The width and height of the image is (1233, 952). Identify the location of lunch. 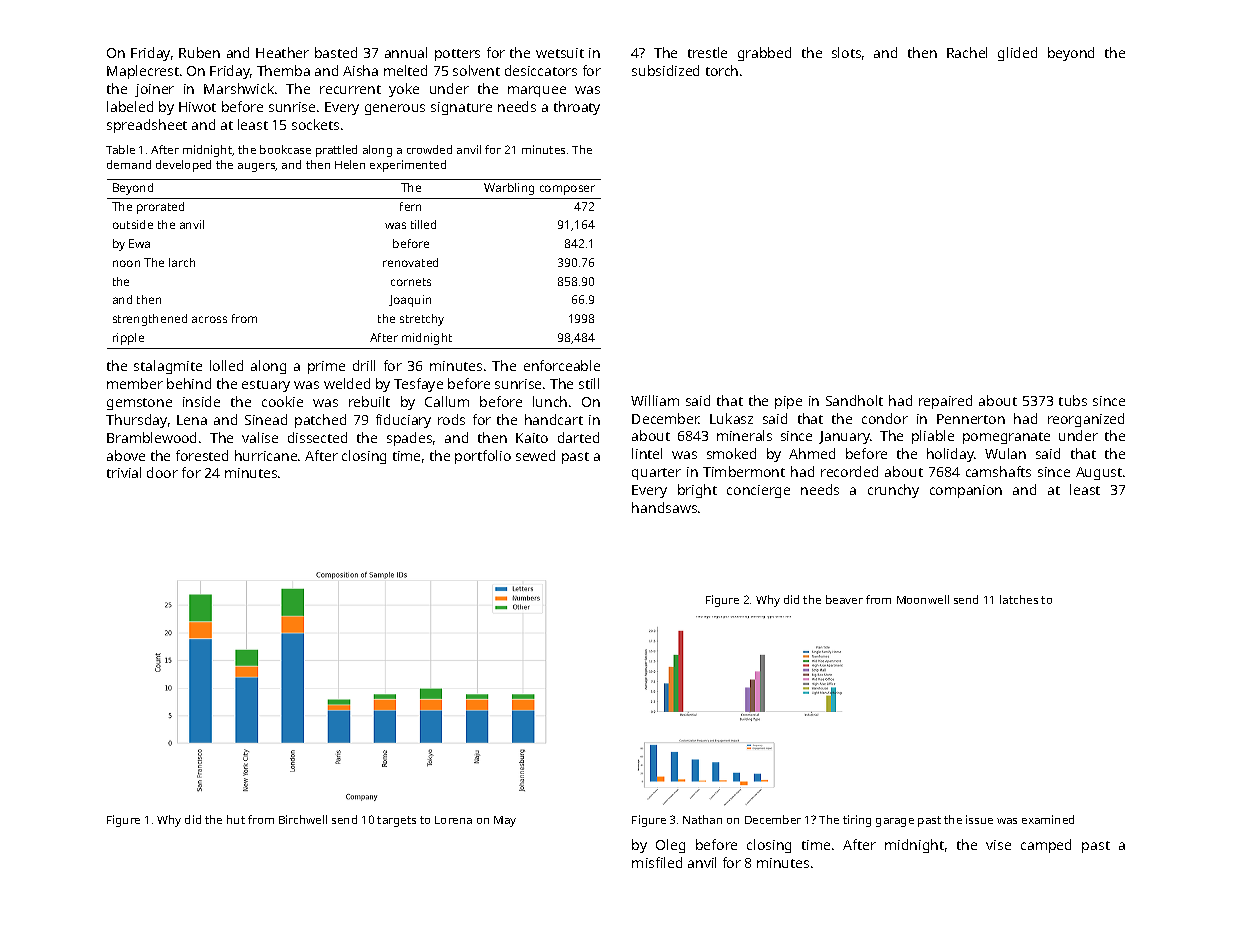
(550, 401).
